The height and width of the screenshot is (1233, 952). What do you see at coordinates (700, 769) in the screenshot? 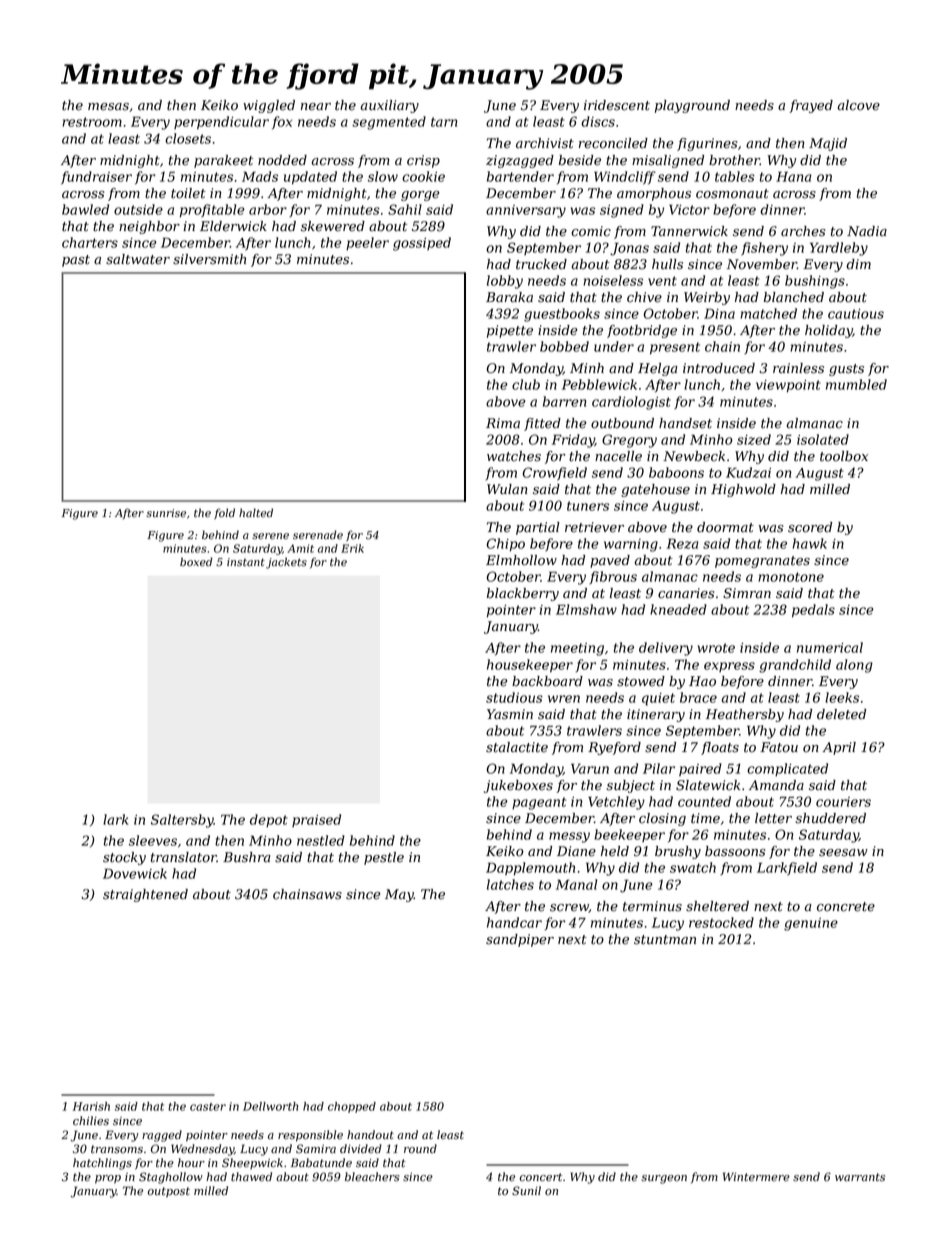
I see `paired` at bounding box center [700, 769].
